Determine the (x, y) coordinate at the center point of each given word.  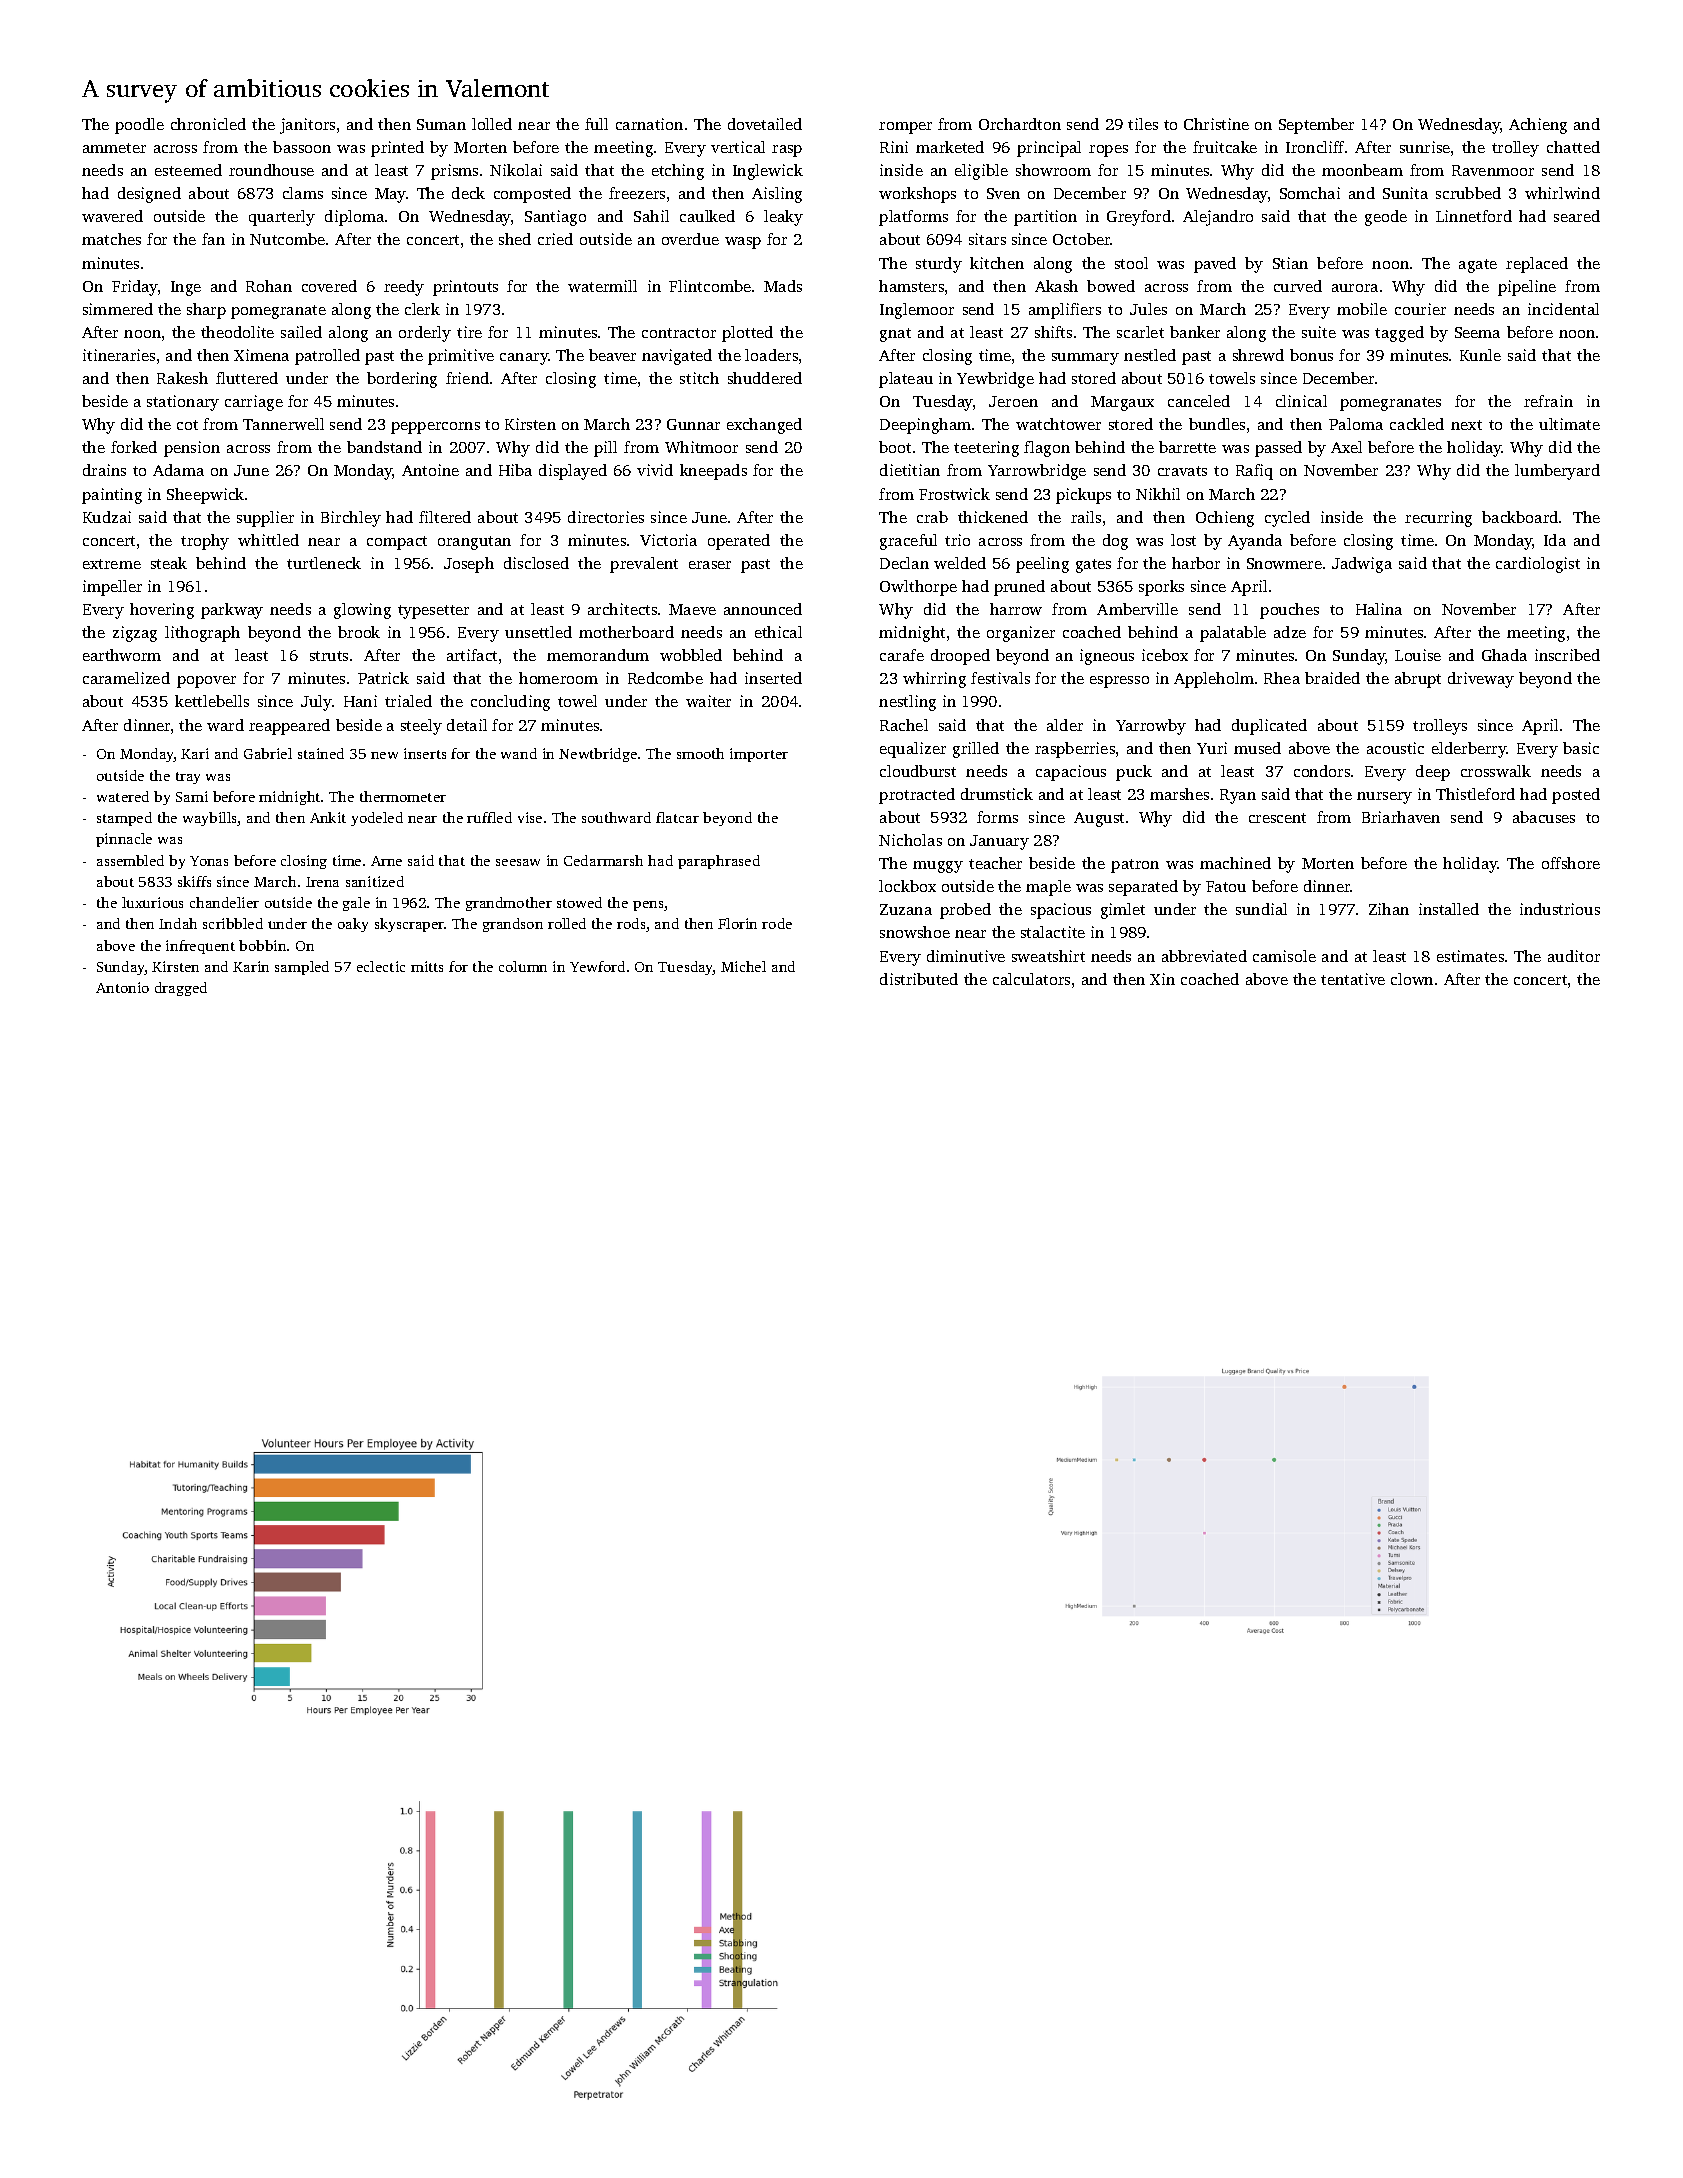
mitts (427, 966)
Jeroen (1013, 401)
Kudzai (107, 517)
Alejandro (1218, 218)
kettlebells (212, 701)
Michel (743, 966)
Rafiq (1254, 472)
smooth (700, 753)
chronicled (208, 124)
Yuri (1212, 748)
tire (469, 332)
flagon (1047, 449)
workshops (917, 195)
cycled (1287, 519)
